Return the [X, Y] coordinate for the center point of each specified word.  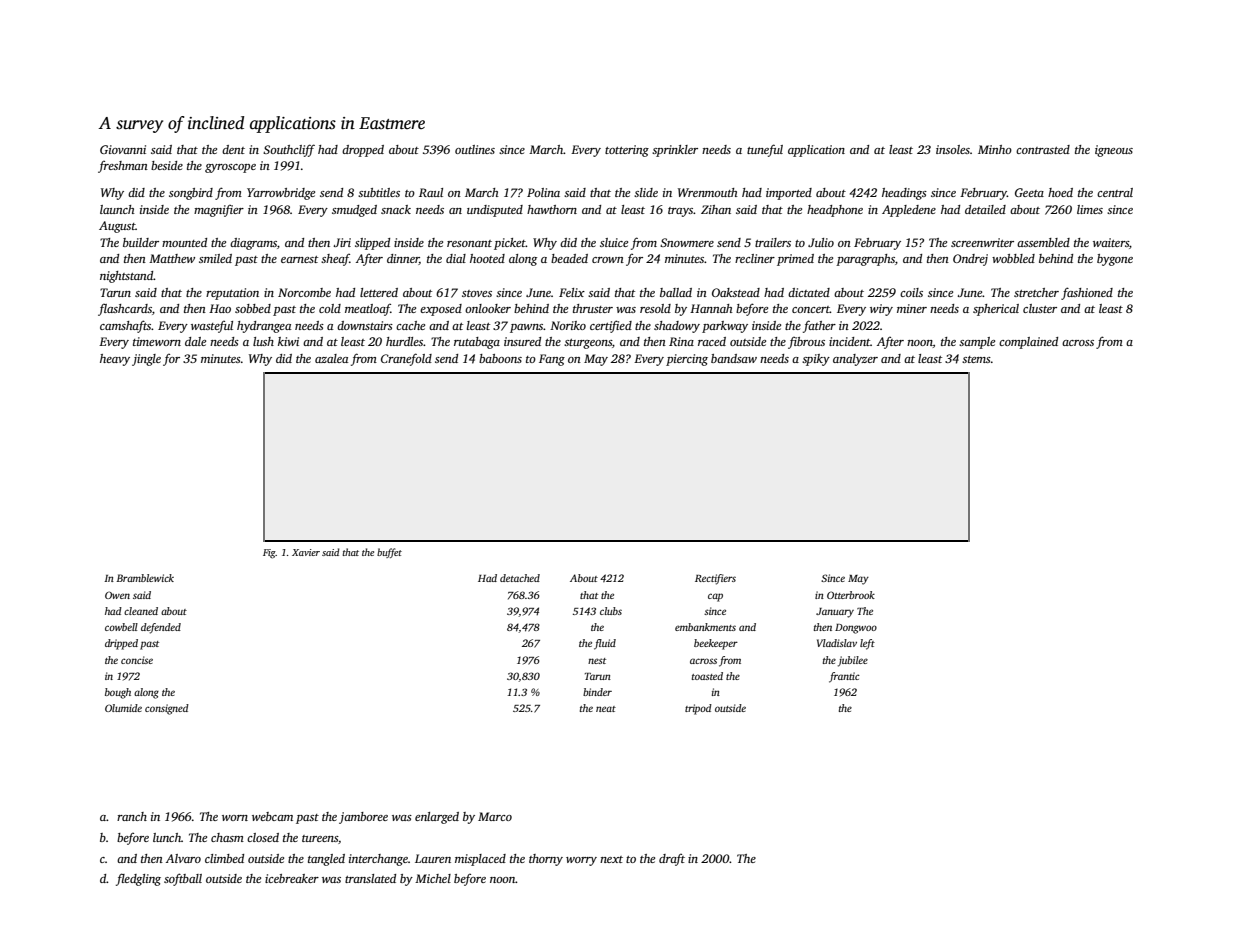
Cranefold [406, 359]
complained [1028, 343]
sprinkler [675, 151]
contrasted [1043, 149]
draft [672, 860]
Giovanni [123, 149]
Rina [681, 341]
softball [183, 879]
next [611, 859]
